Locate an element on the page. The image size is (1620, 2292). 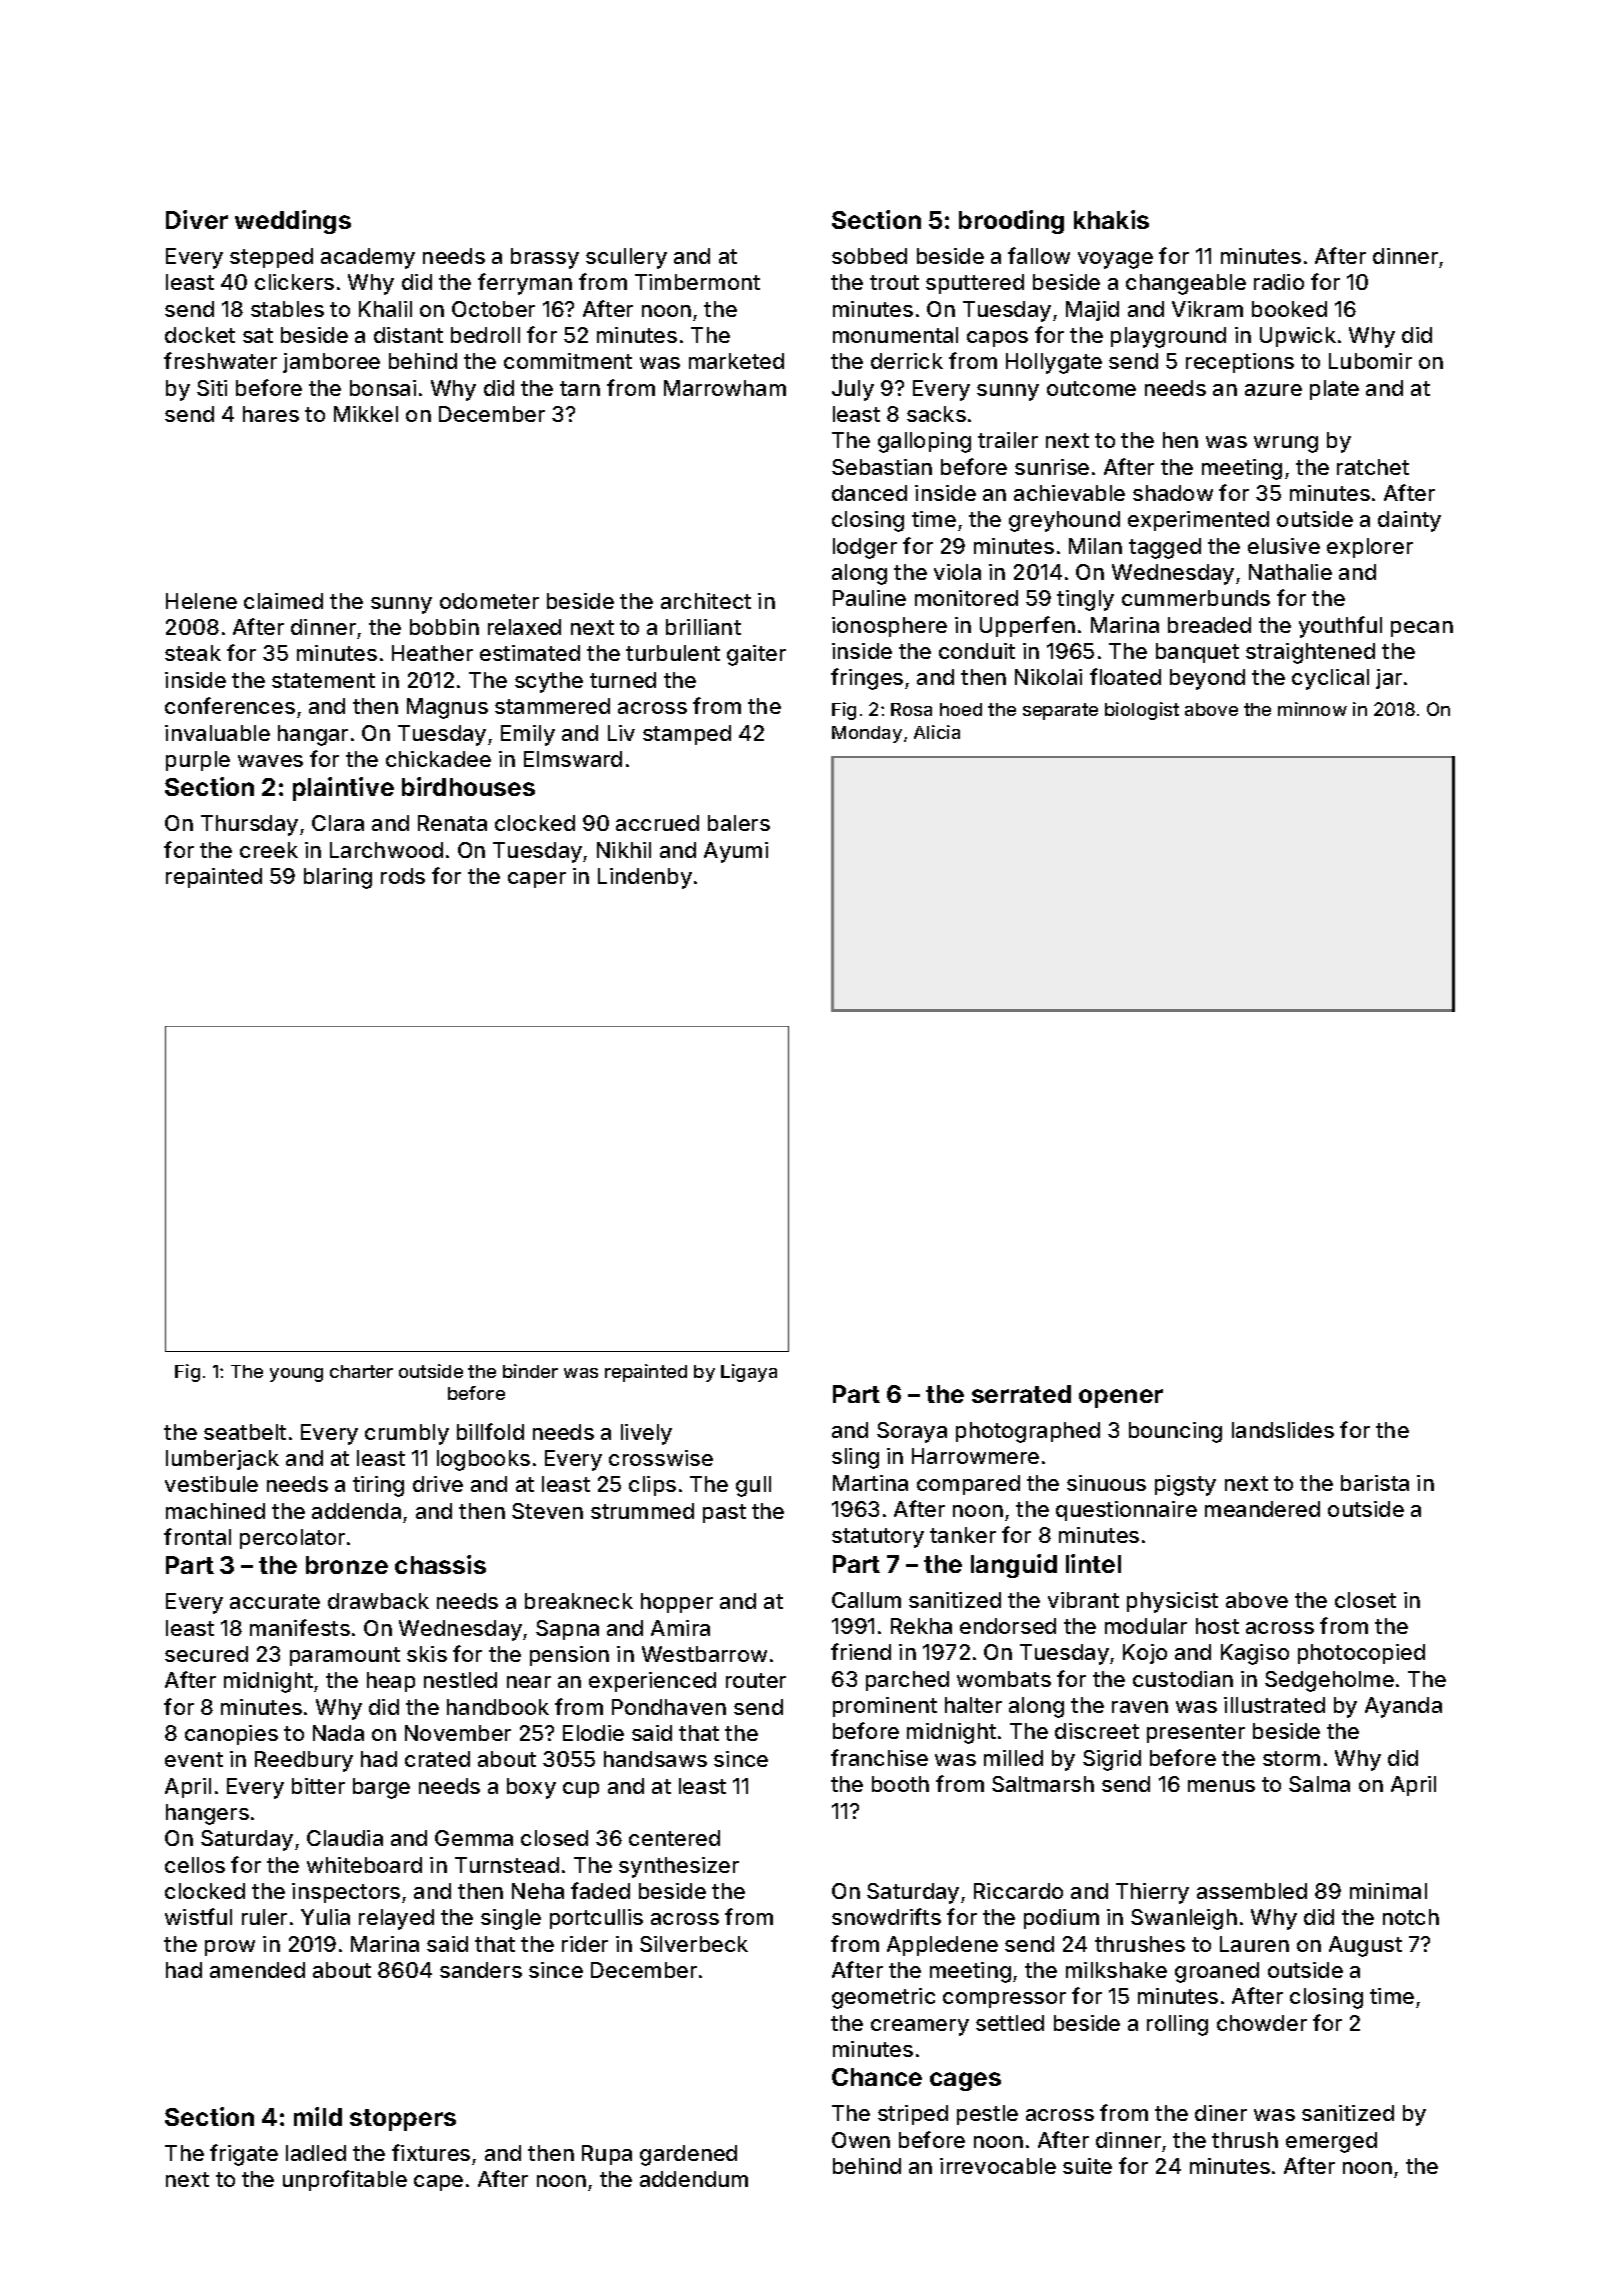
addendum is located at coordinates (694, 2179).
